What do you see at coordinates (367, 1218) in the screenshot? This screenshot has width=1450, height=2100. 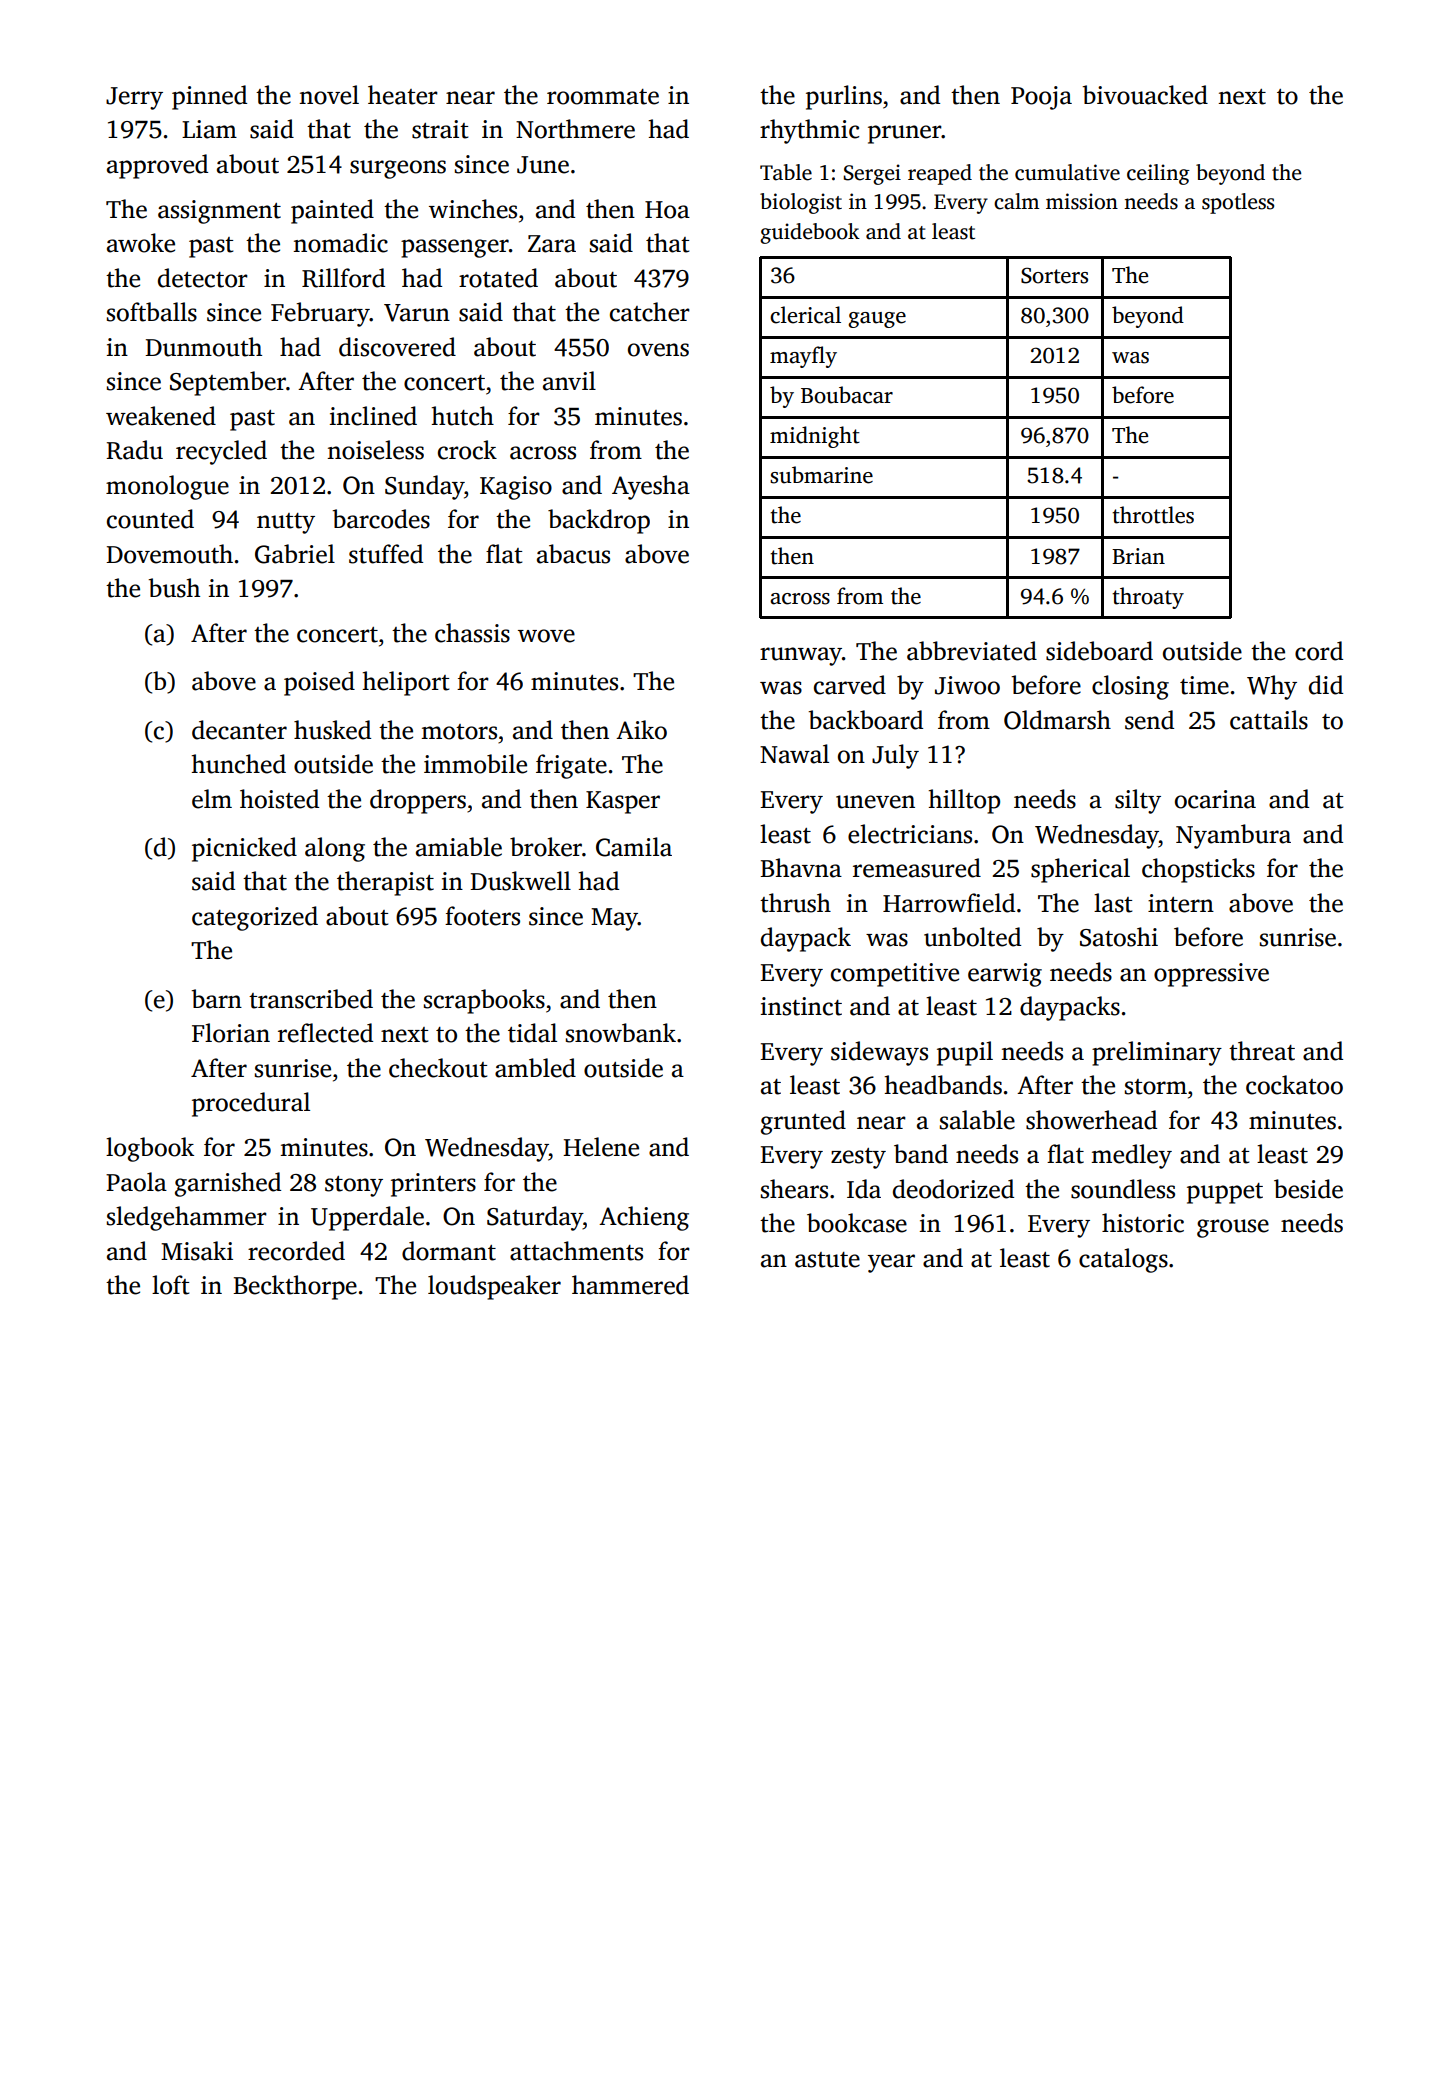 I see `Upperdale` at bounding box center [367, 1218].
